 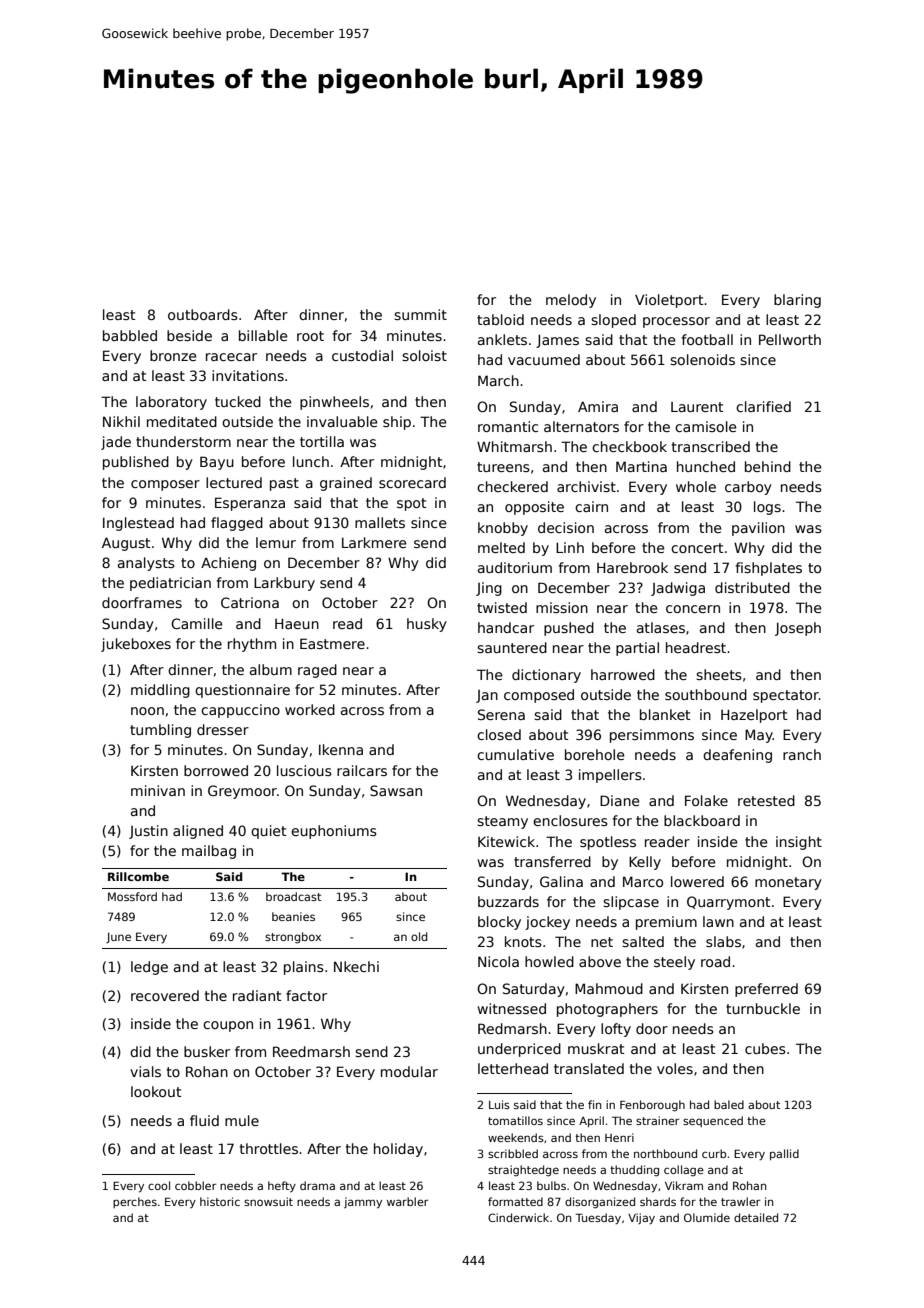 What do you see at coordinates (643, 941) in the page?
I see `salted` at bounding box center [643, 941].
